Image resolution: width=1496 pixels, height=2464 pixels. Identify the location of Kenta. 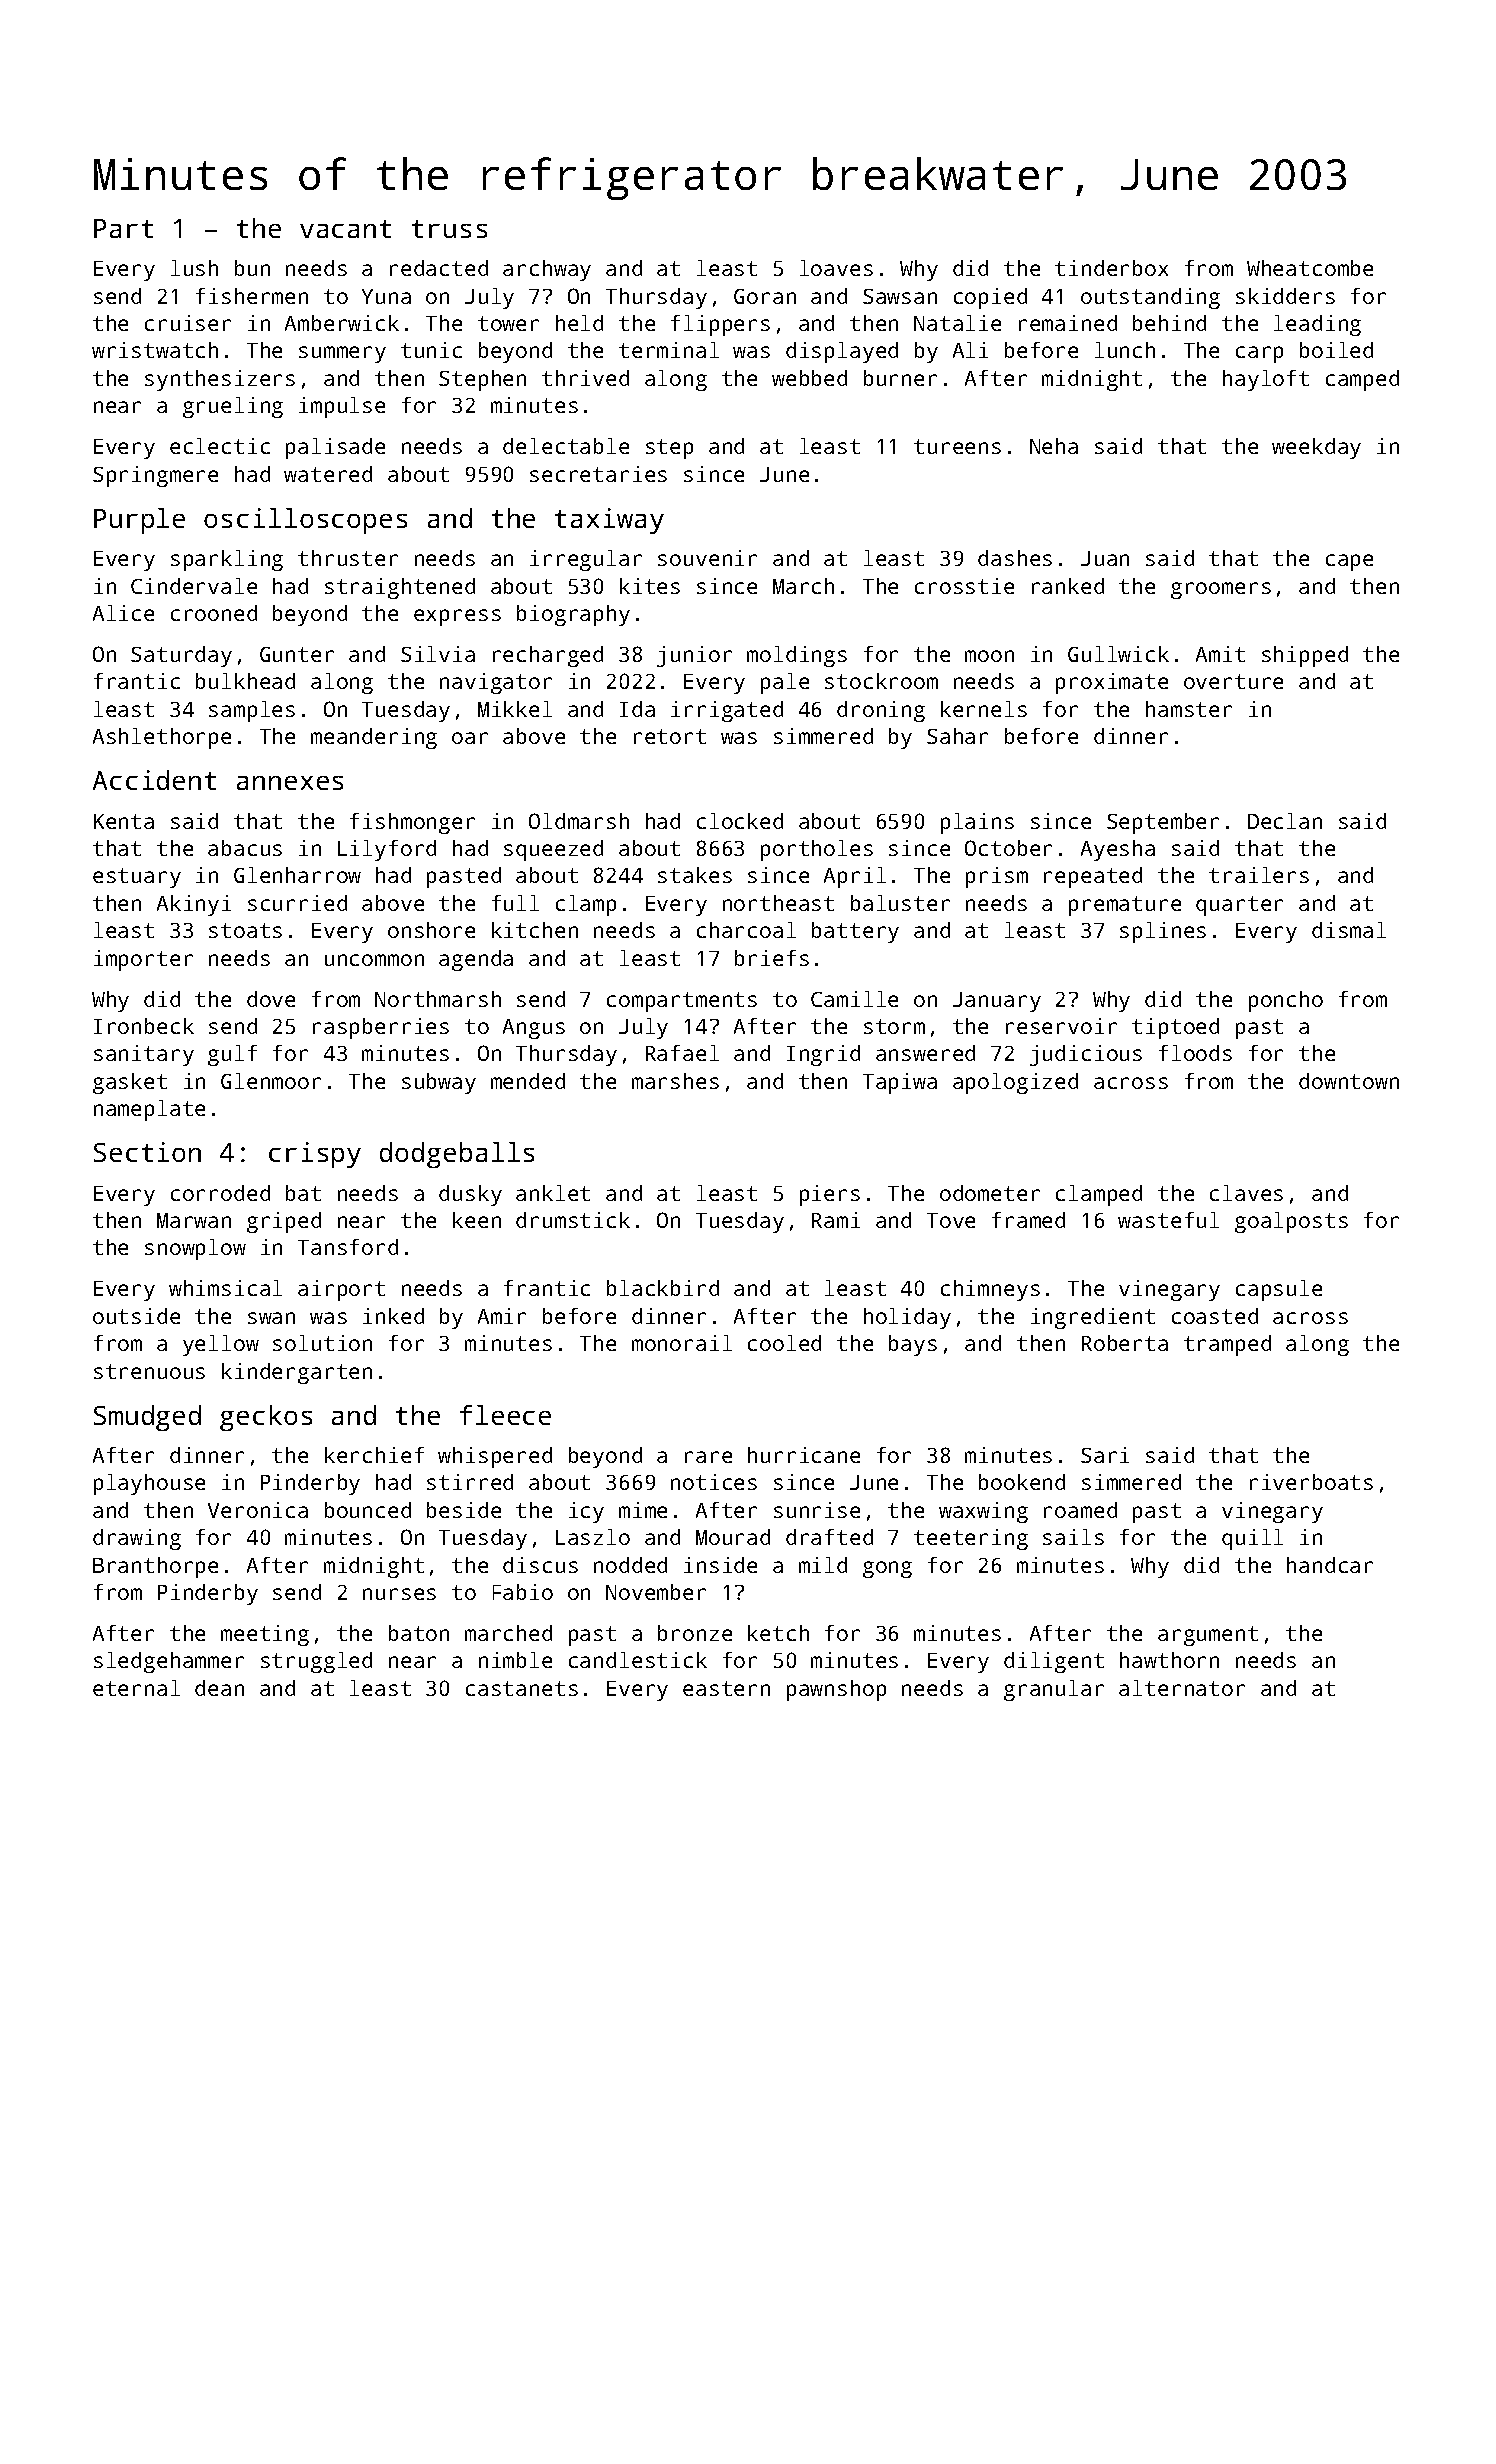
(124, 821).
